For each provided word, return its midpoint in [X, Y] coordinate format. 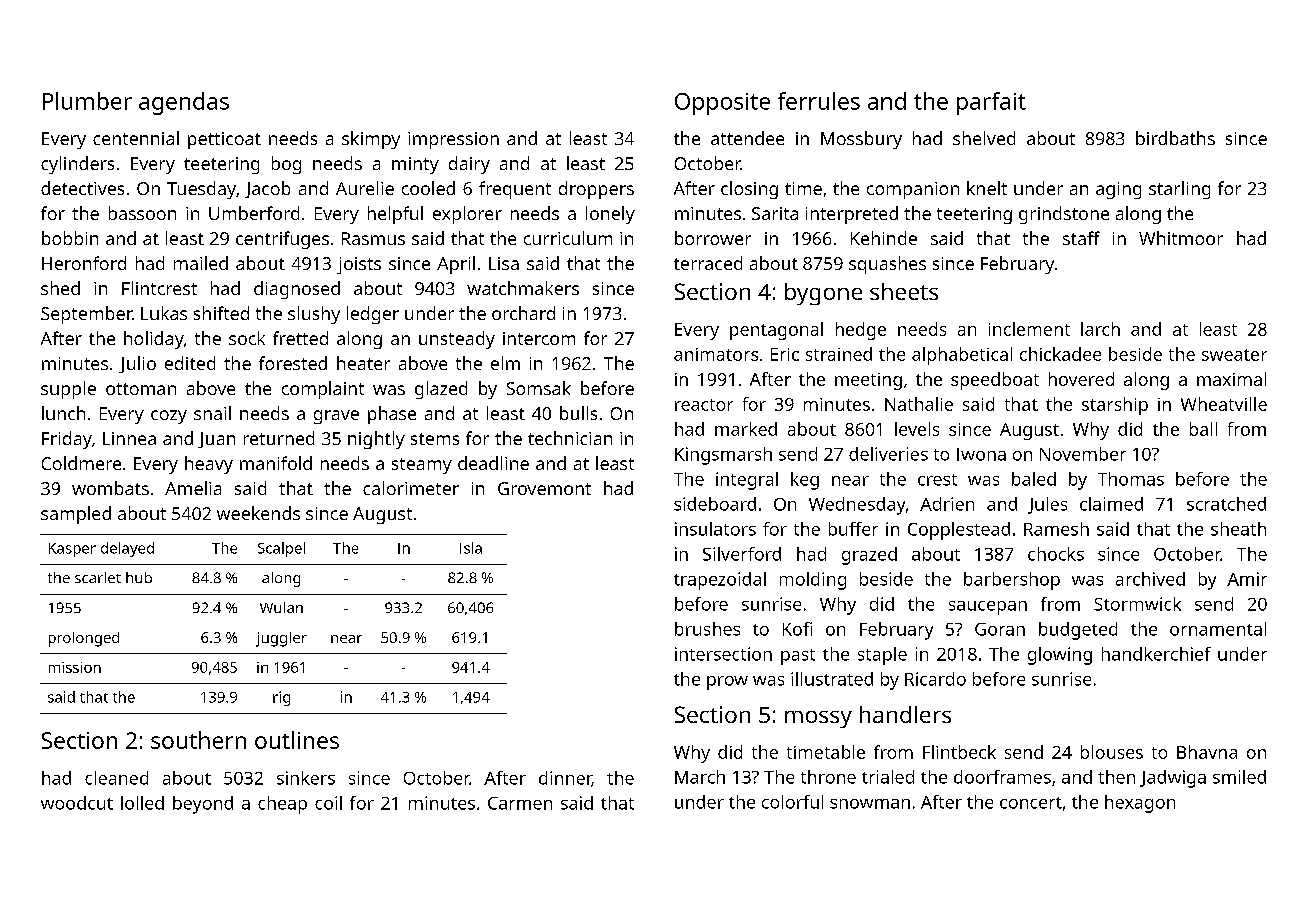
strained [839, 354]
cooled [428, 188]
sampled [76, 515]
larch [1100, 329]
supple [68, 390]
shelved [984, 138]
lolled [142, 803]
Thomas [1131, 479]
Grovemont [544, 488]
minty [415, 165]
